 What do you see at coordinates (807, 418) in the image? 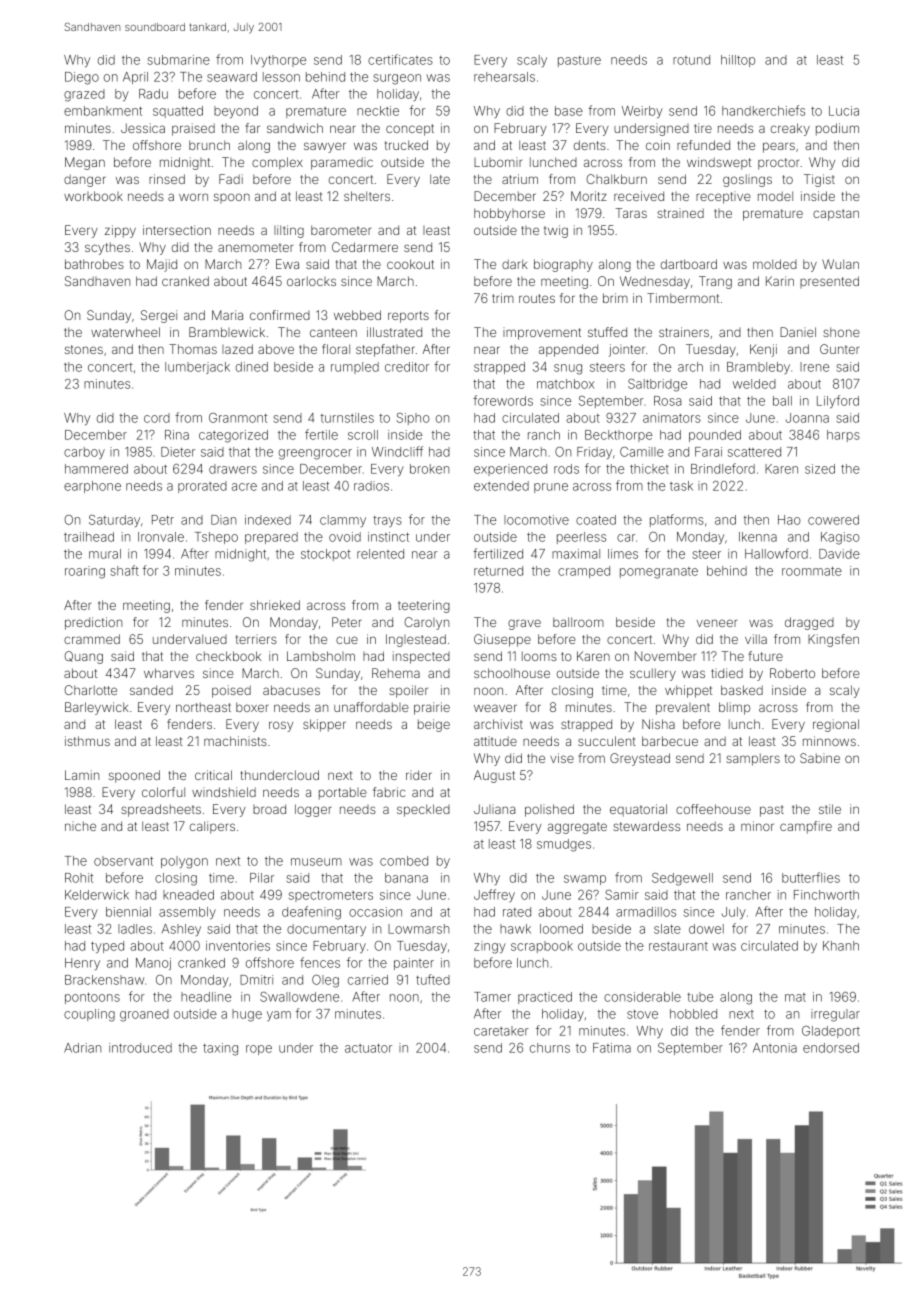
I see `Joanna` at bounding box center [807, 418].
